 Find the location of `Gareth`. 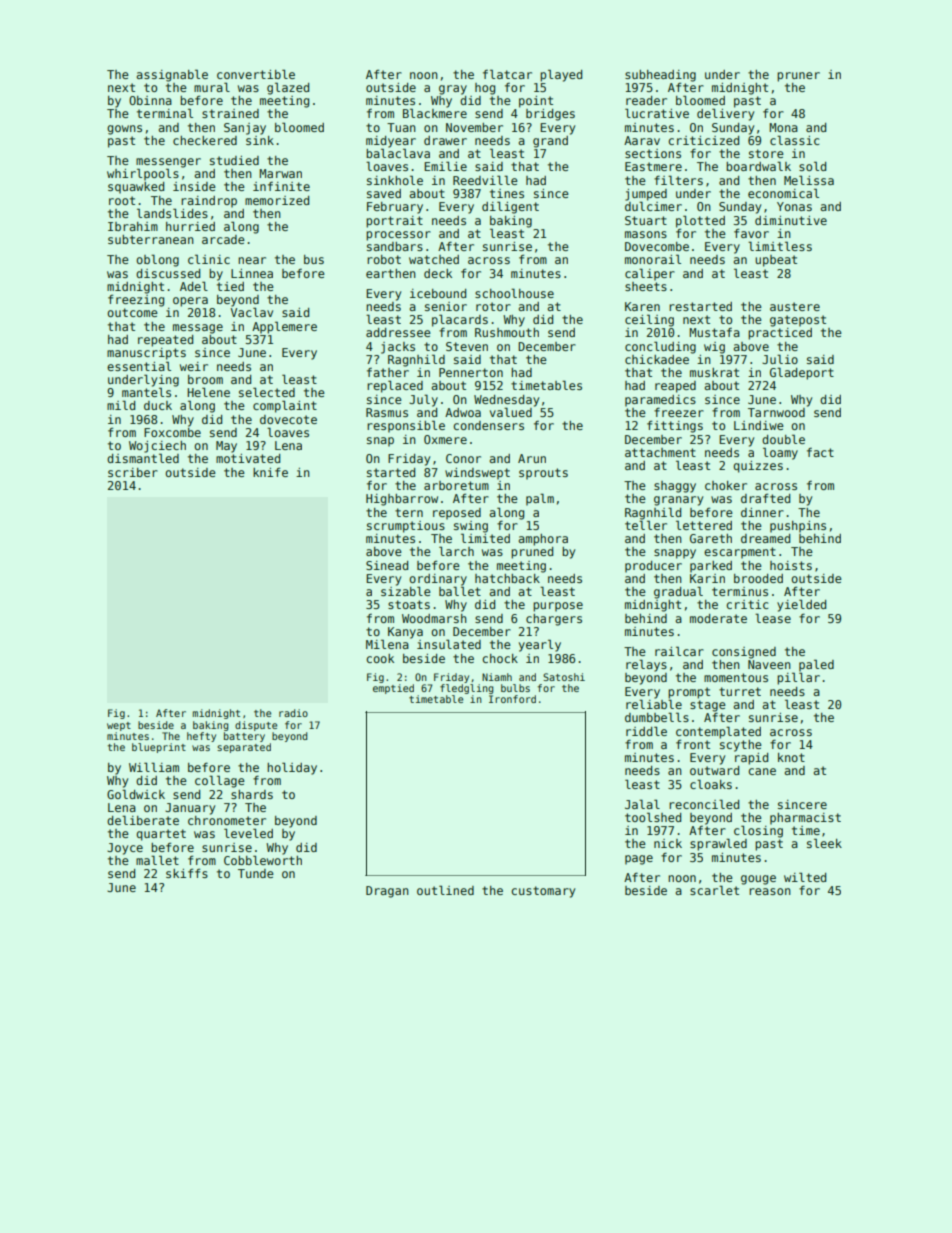

Gareth is located at coordinates (711, 538).
